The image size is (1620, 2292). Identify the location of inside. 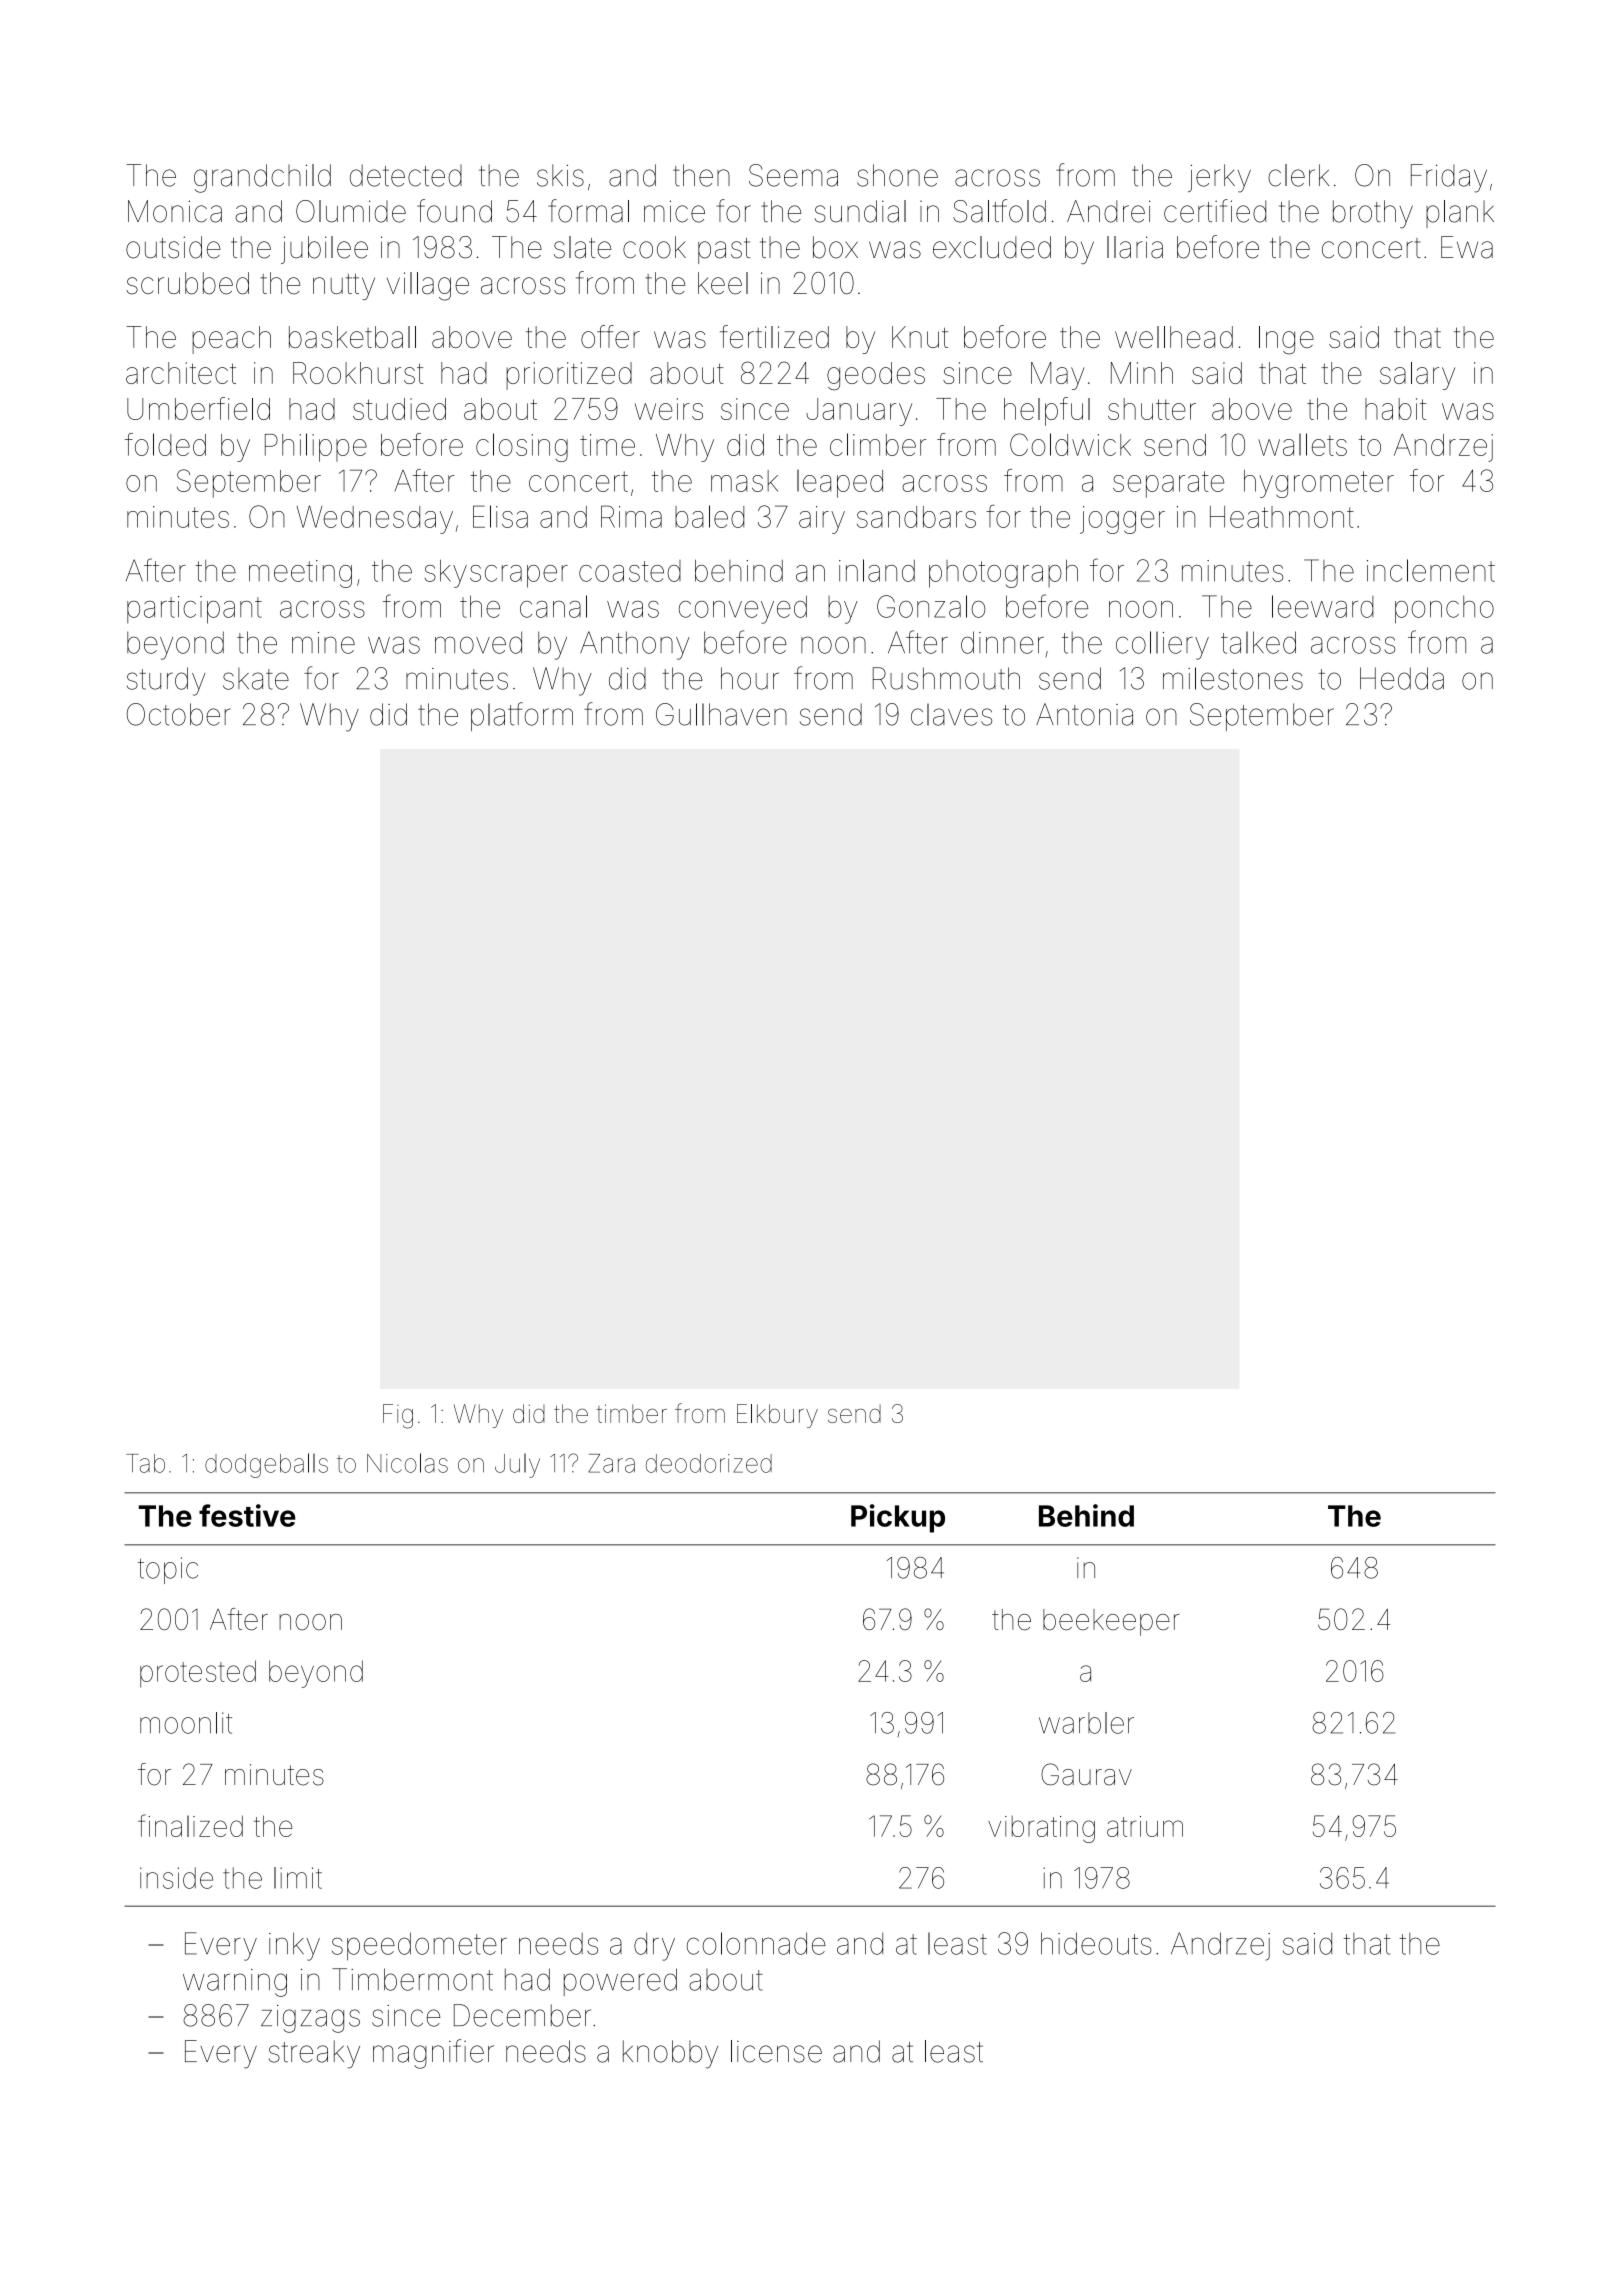
(176, 1878).
